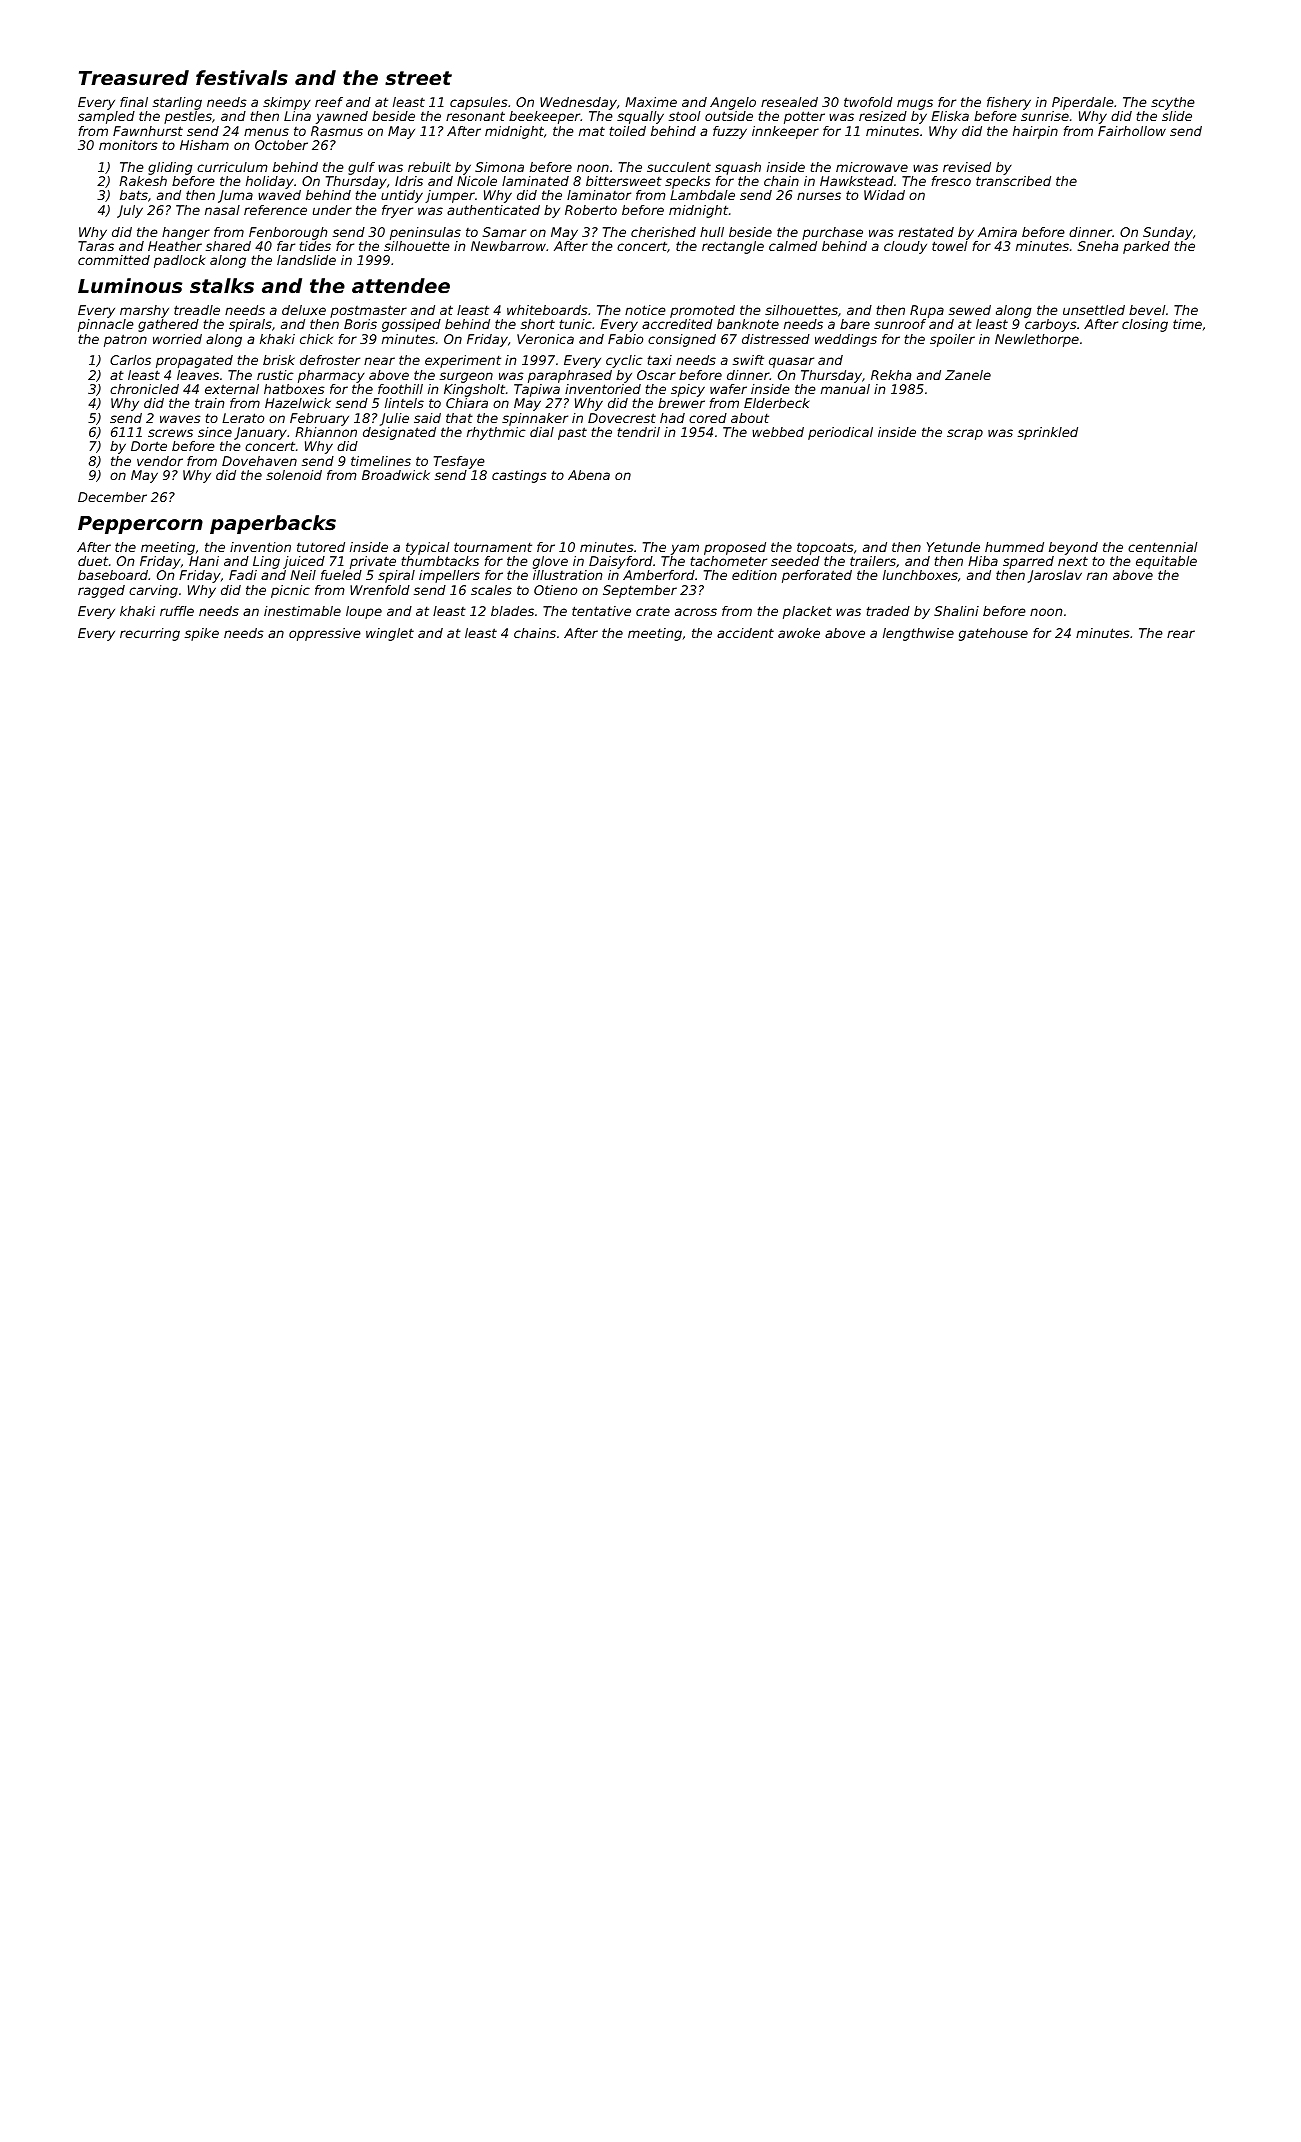 The image size is (1301, 2142). What do you see at coordinates (789, 102) in the image?
I see `resealed` at bounding box center [789, 102].
